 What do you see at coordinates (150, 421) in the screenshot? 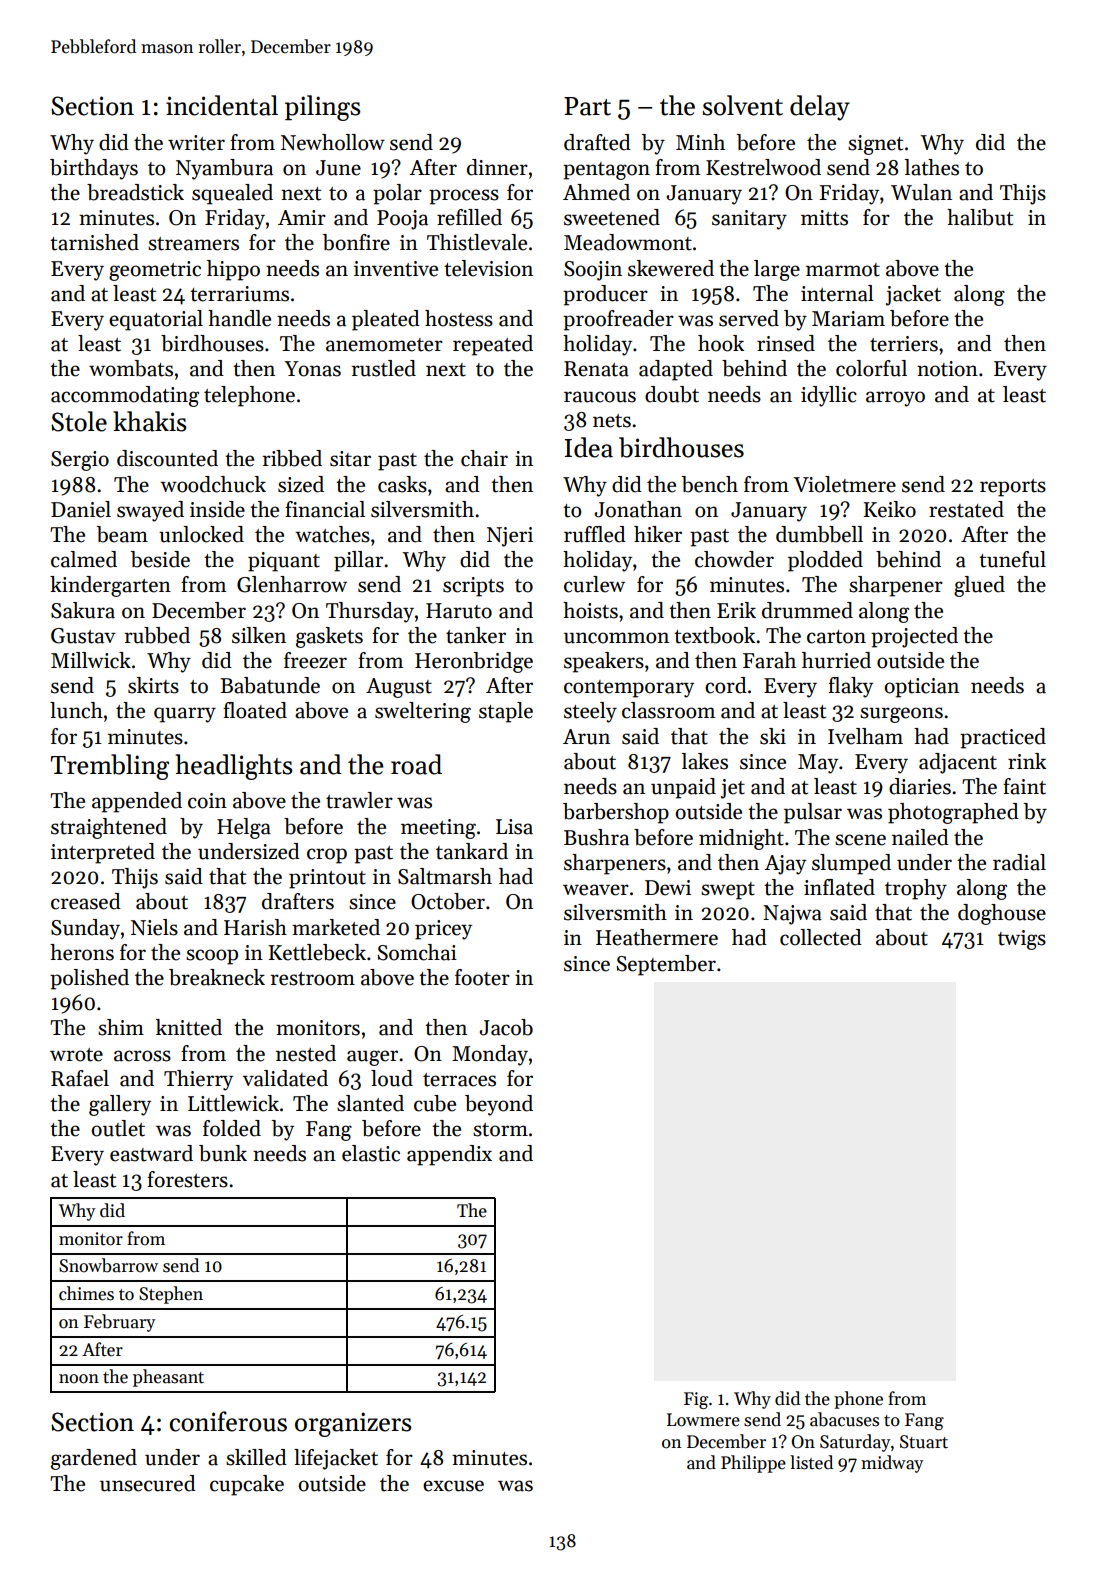
I see `khakis` at bounding box center [150, 421].
